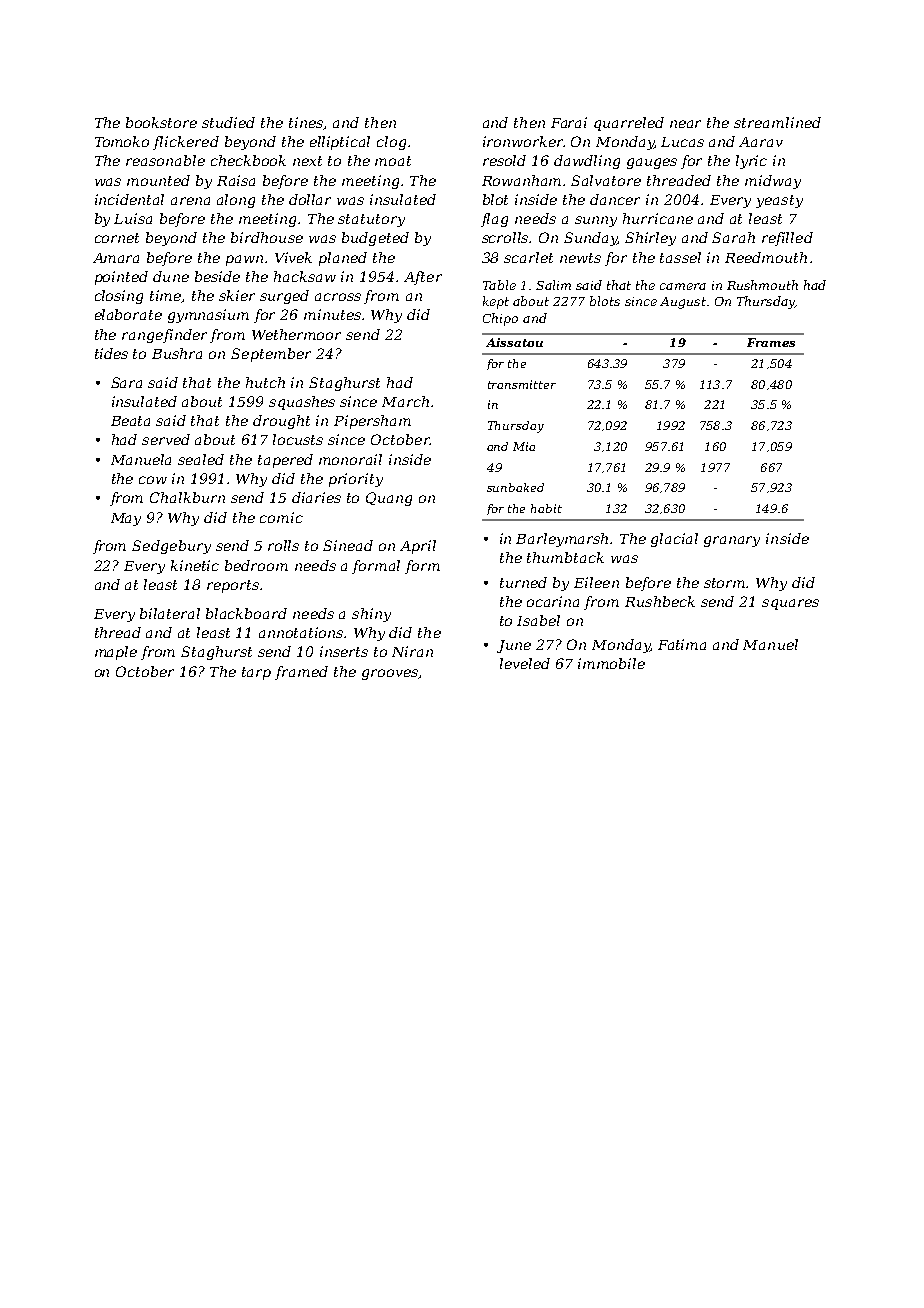  I want to click on maple, so click(116, 653).
